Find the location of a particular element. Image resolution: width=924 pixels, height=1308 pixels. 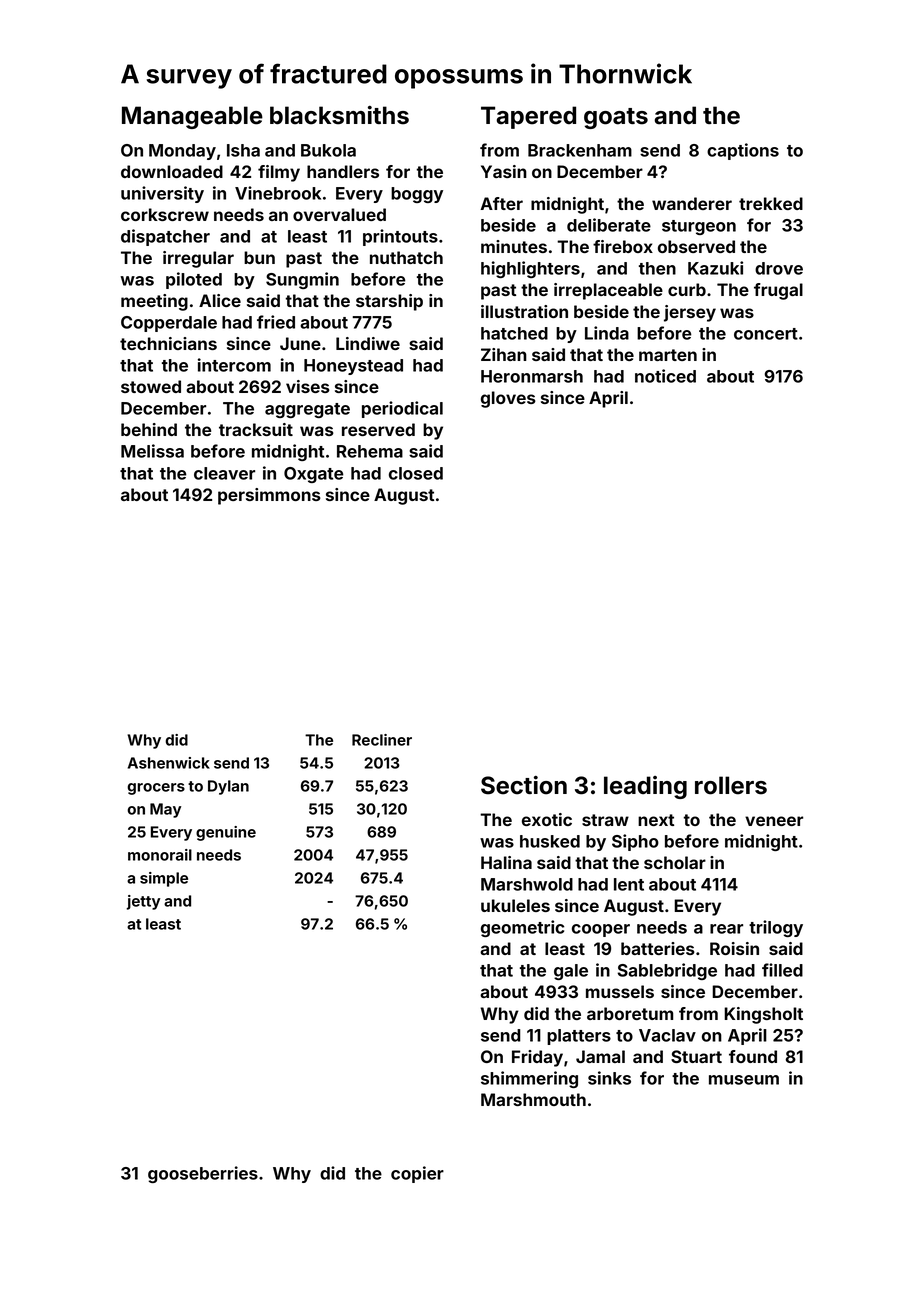

jetty is located at coordinates (143, 902).
